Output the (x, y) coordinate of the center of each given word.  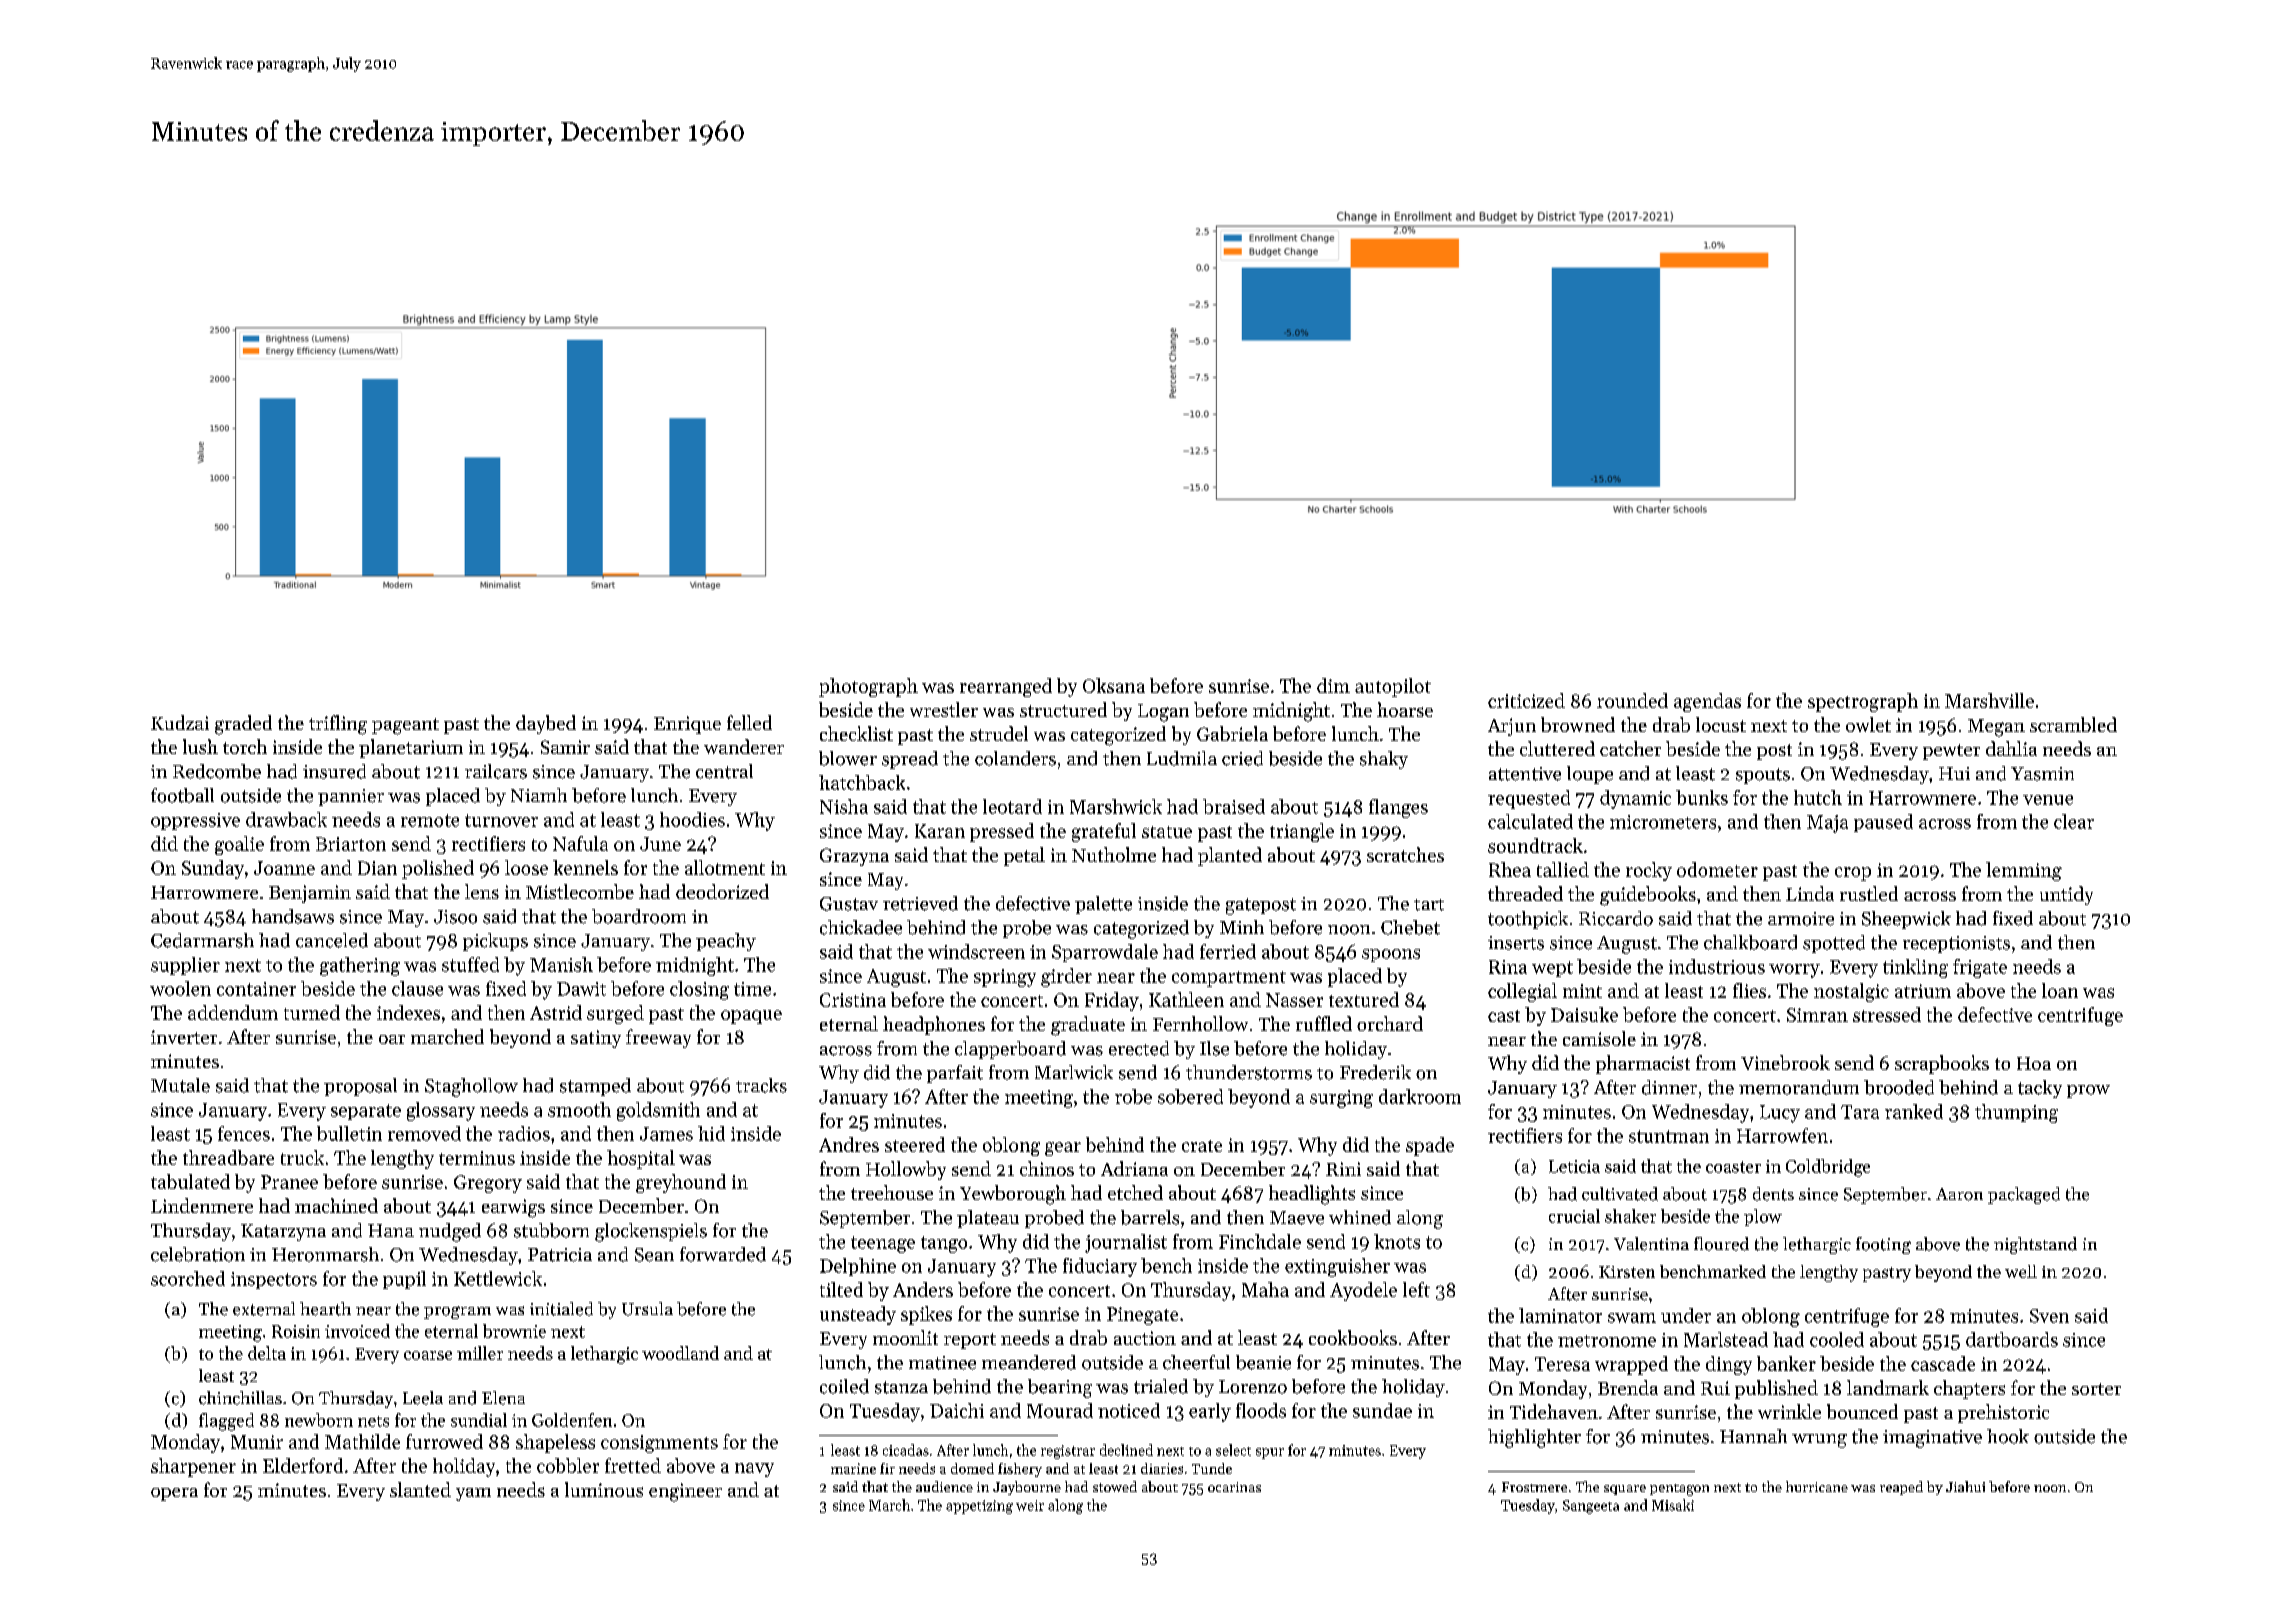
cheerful (1196, 1362)
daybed (546, 724)
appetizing (979, 1507)
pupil (404, 1280)
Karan (940, 831)
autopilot (1393, 687)
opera (174, 1494)
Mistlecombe (580, 891)
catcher (1630, 748)
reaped (1901, 1488)
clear (2074, 821)
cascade (1943, 1363)
